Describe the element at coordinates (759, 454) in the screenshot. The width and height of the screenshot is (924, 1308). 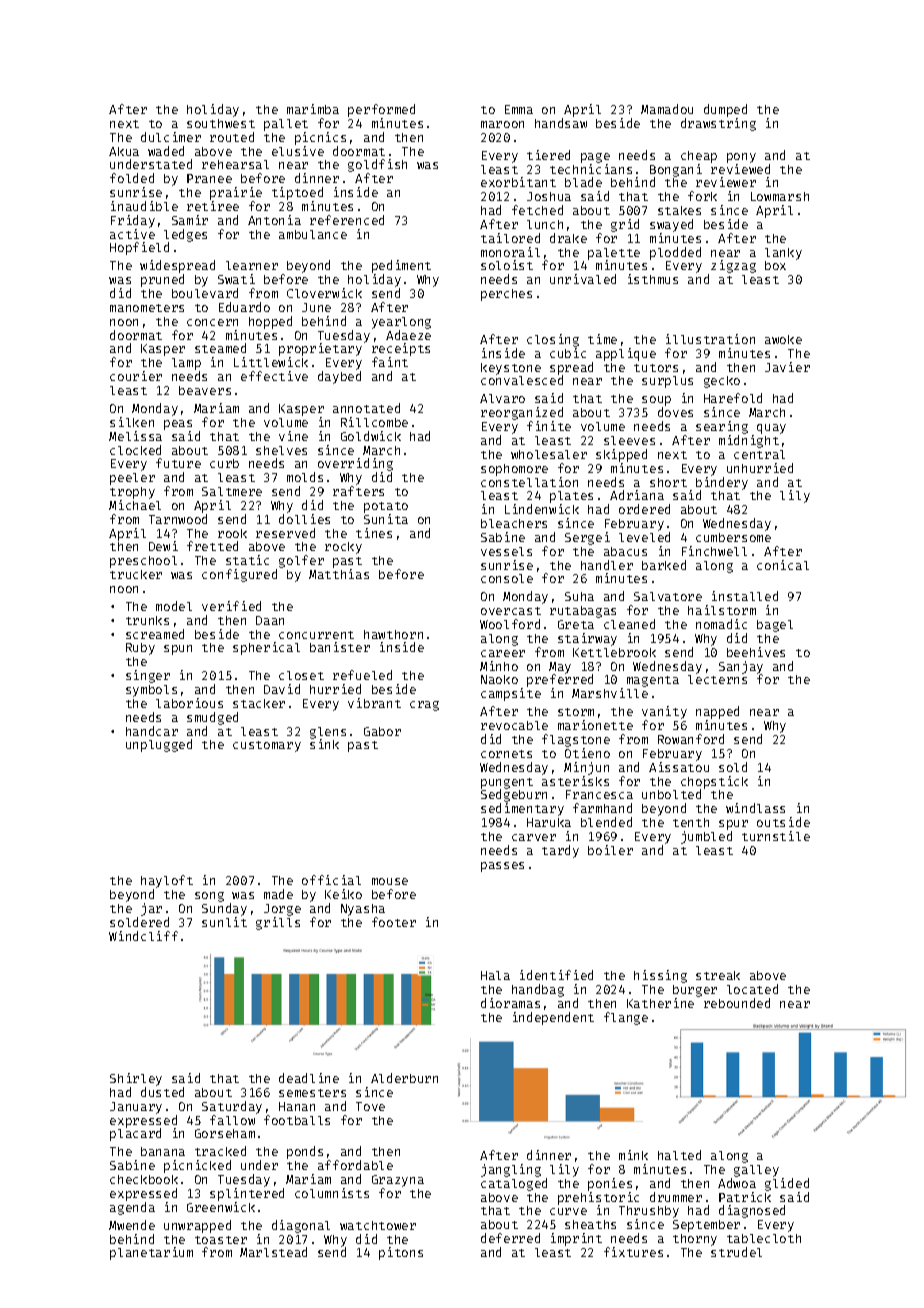
I see `central` at that location.
